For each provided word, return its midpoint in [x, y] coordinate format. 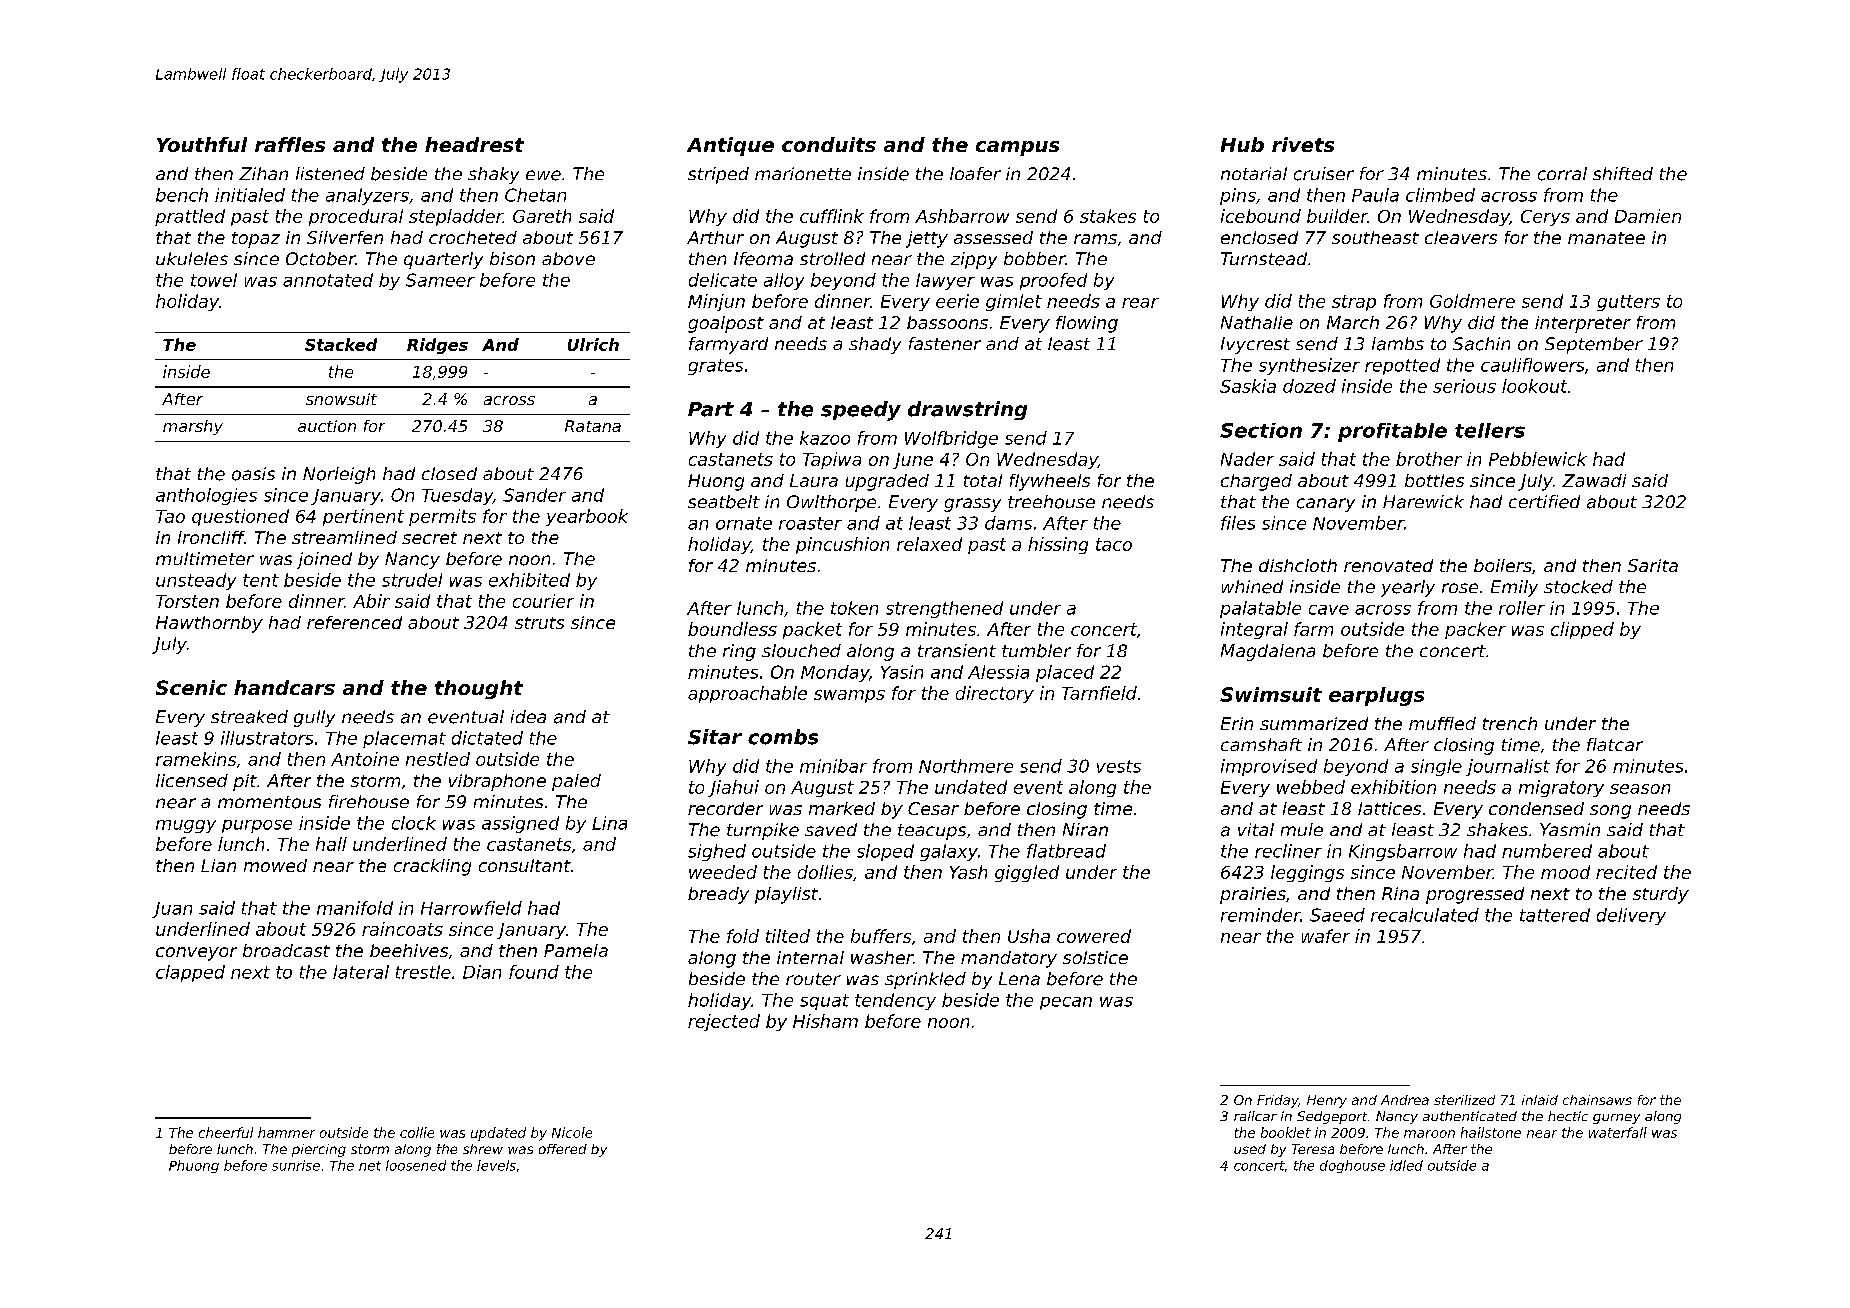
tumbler [1036, 651]
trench [1510, 723]
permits [442, 517]
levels [496, 1165]
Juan [172, 910]
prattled [190, 217]
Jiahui [733, 788]
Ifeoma [763, 259]
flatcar [1615, 744]
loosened [416, 1165]
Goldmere [1472, 301]
